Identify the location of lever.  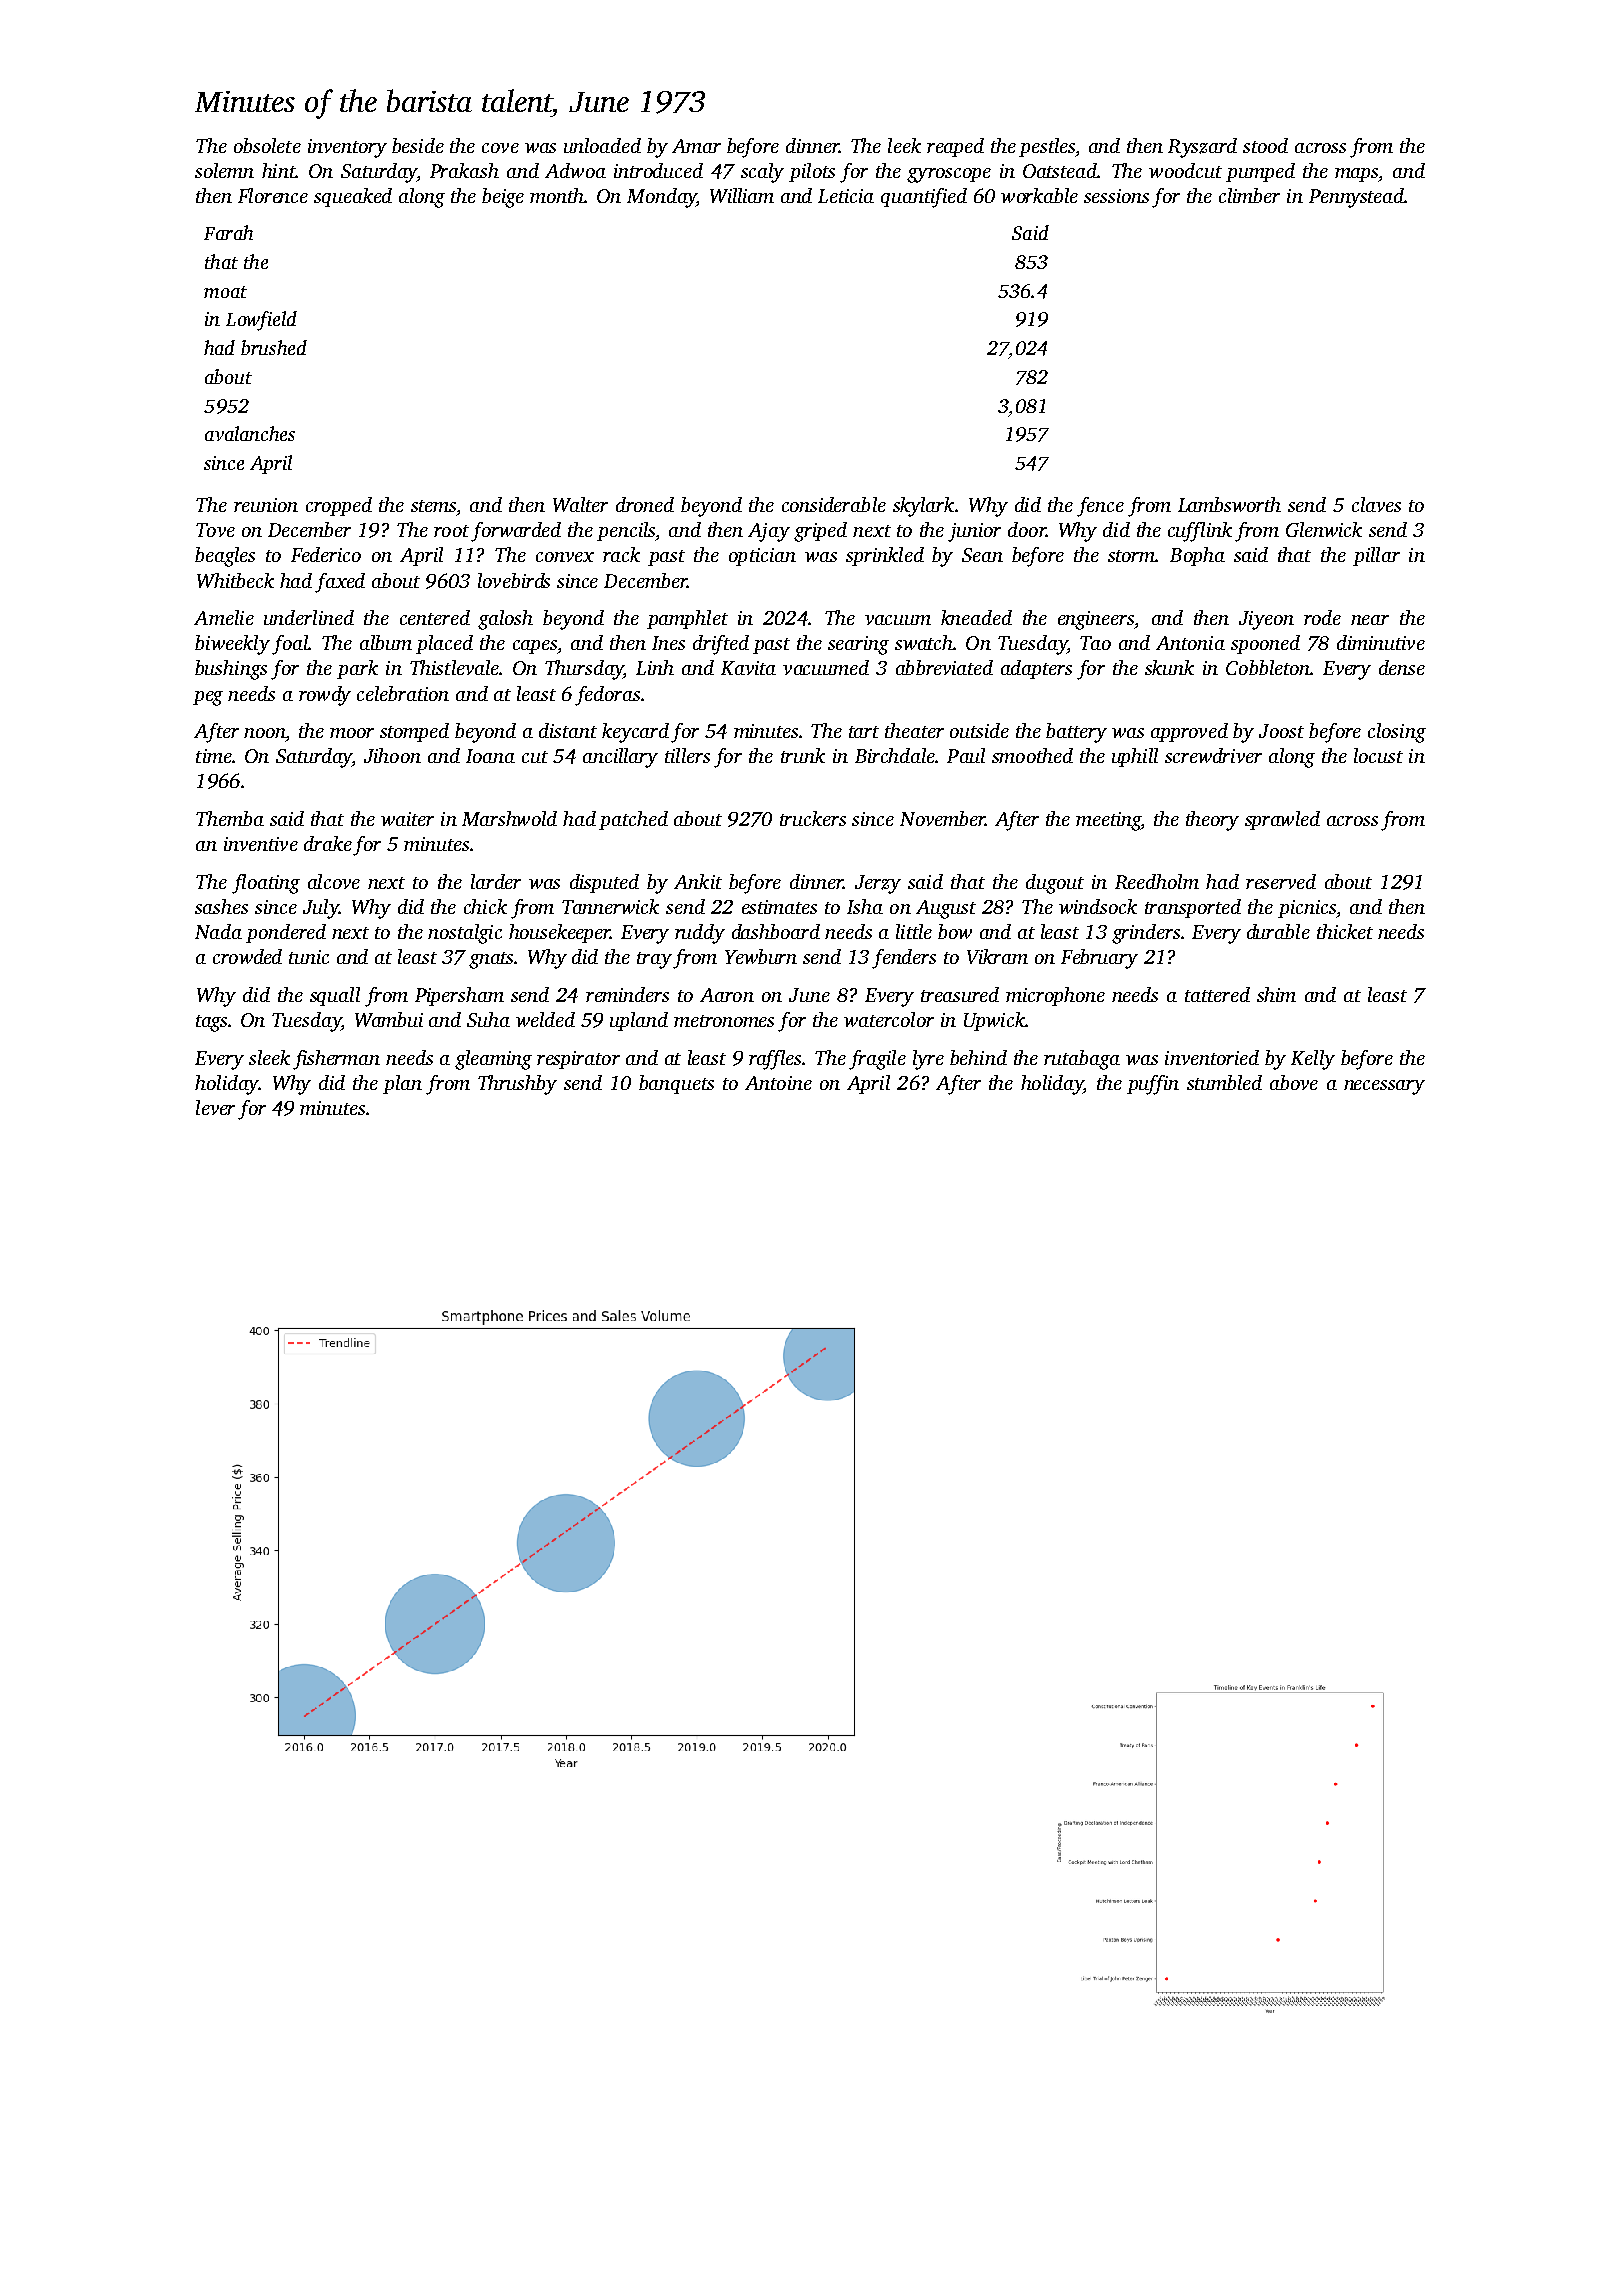
(215, 1107).
